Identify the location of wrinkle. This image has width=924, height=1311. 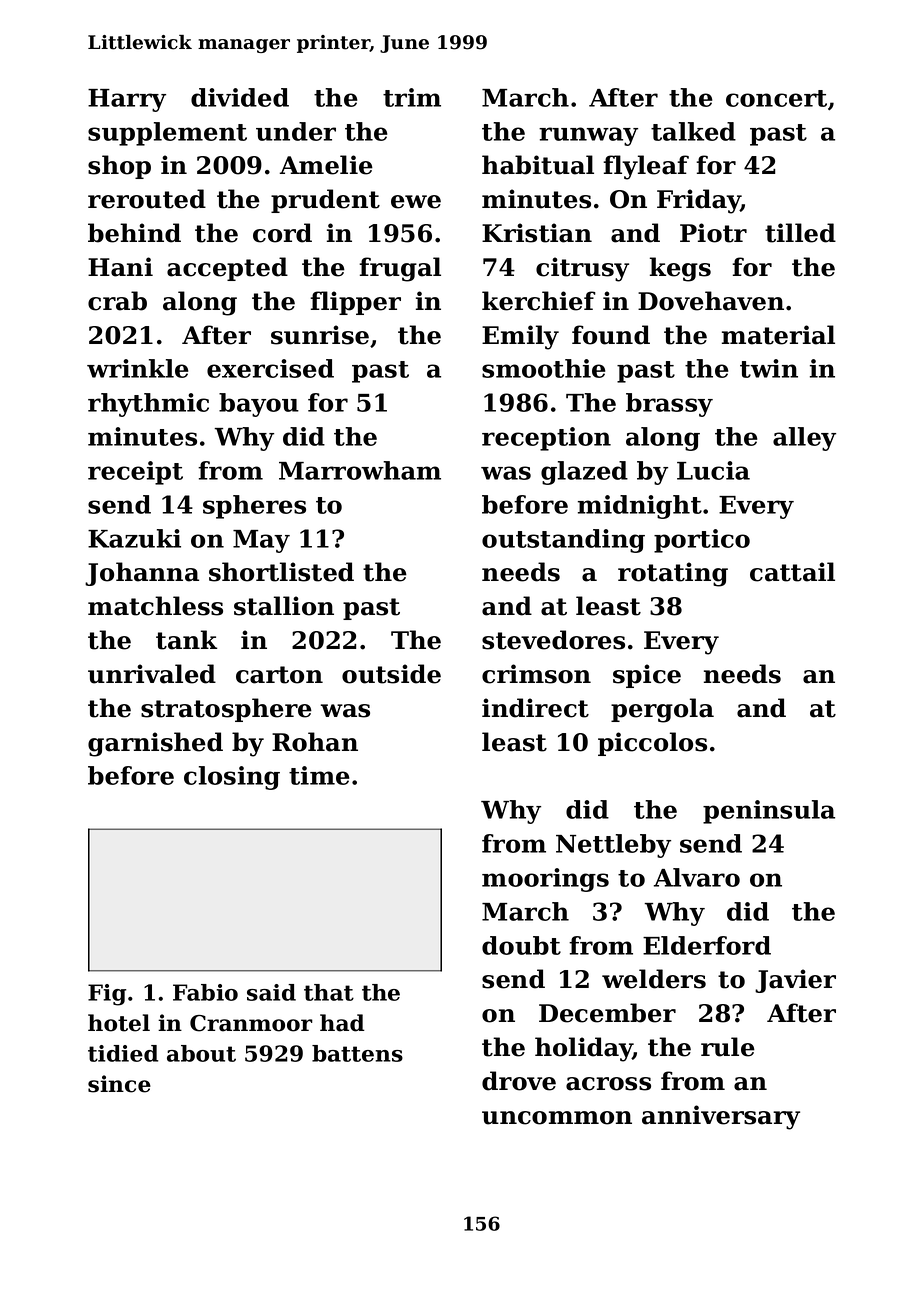
(137, 368).
